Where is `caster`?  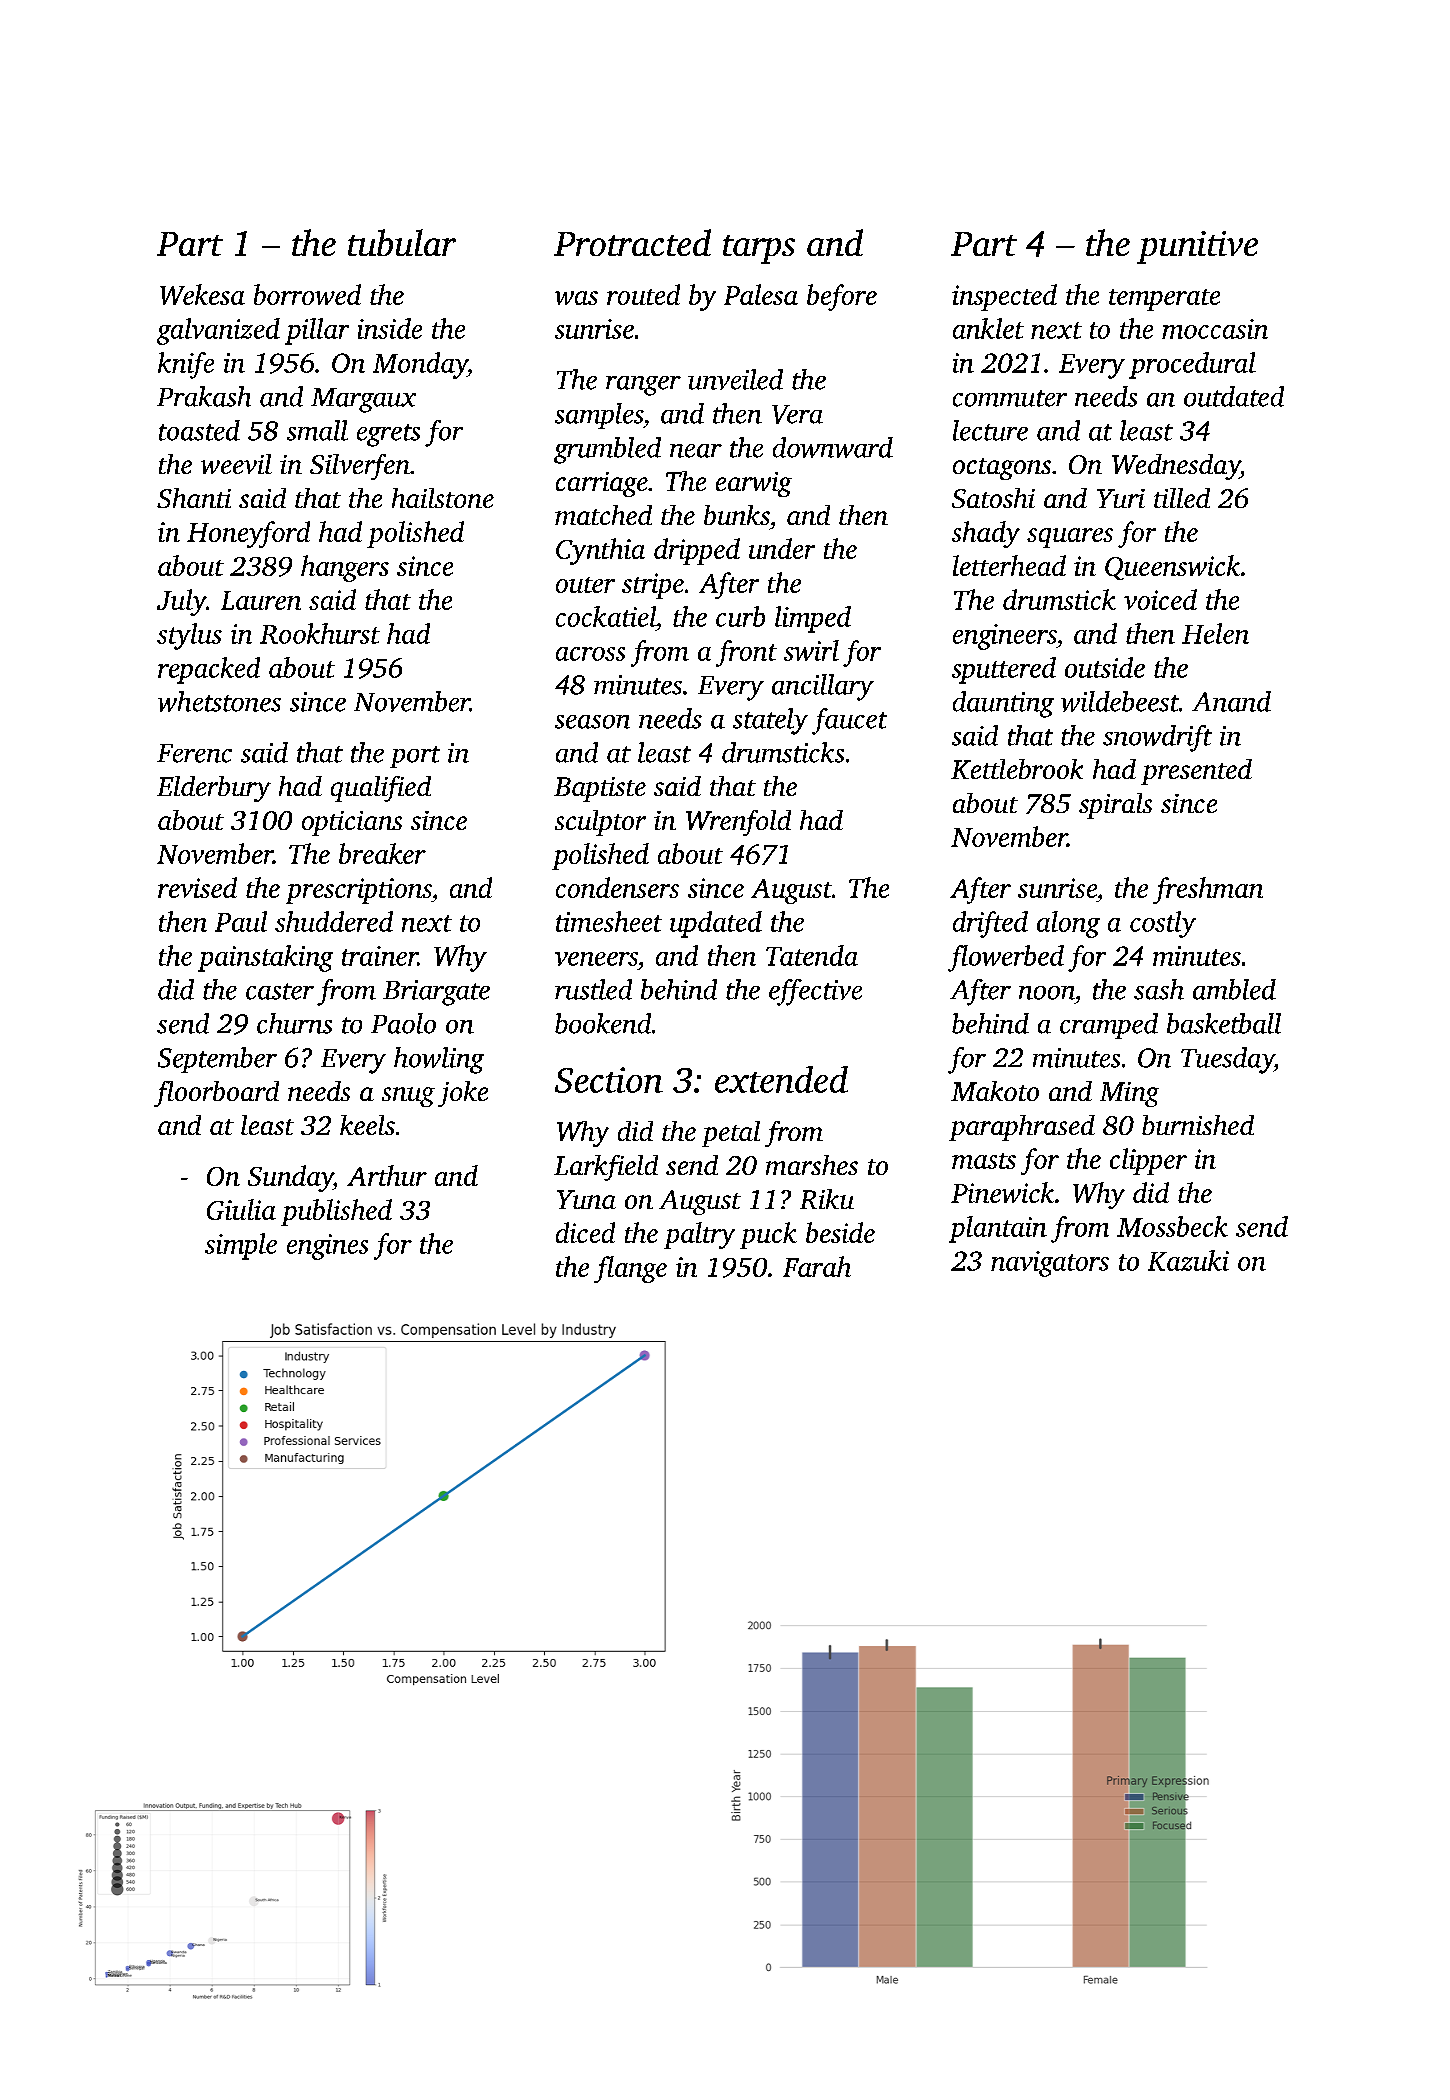
caster is located at coordinates (280, 991).
